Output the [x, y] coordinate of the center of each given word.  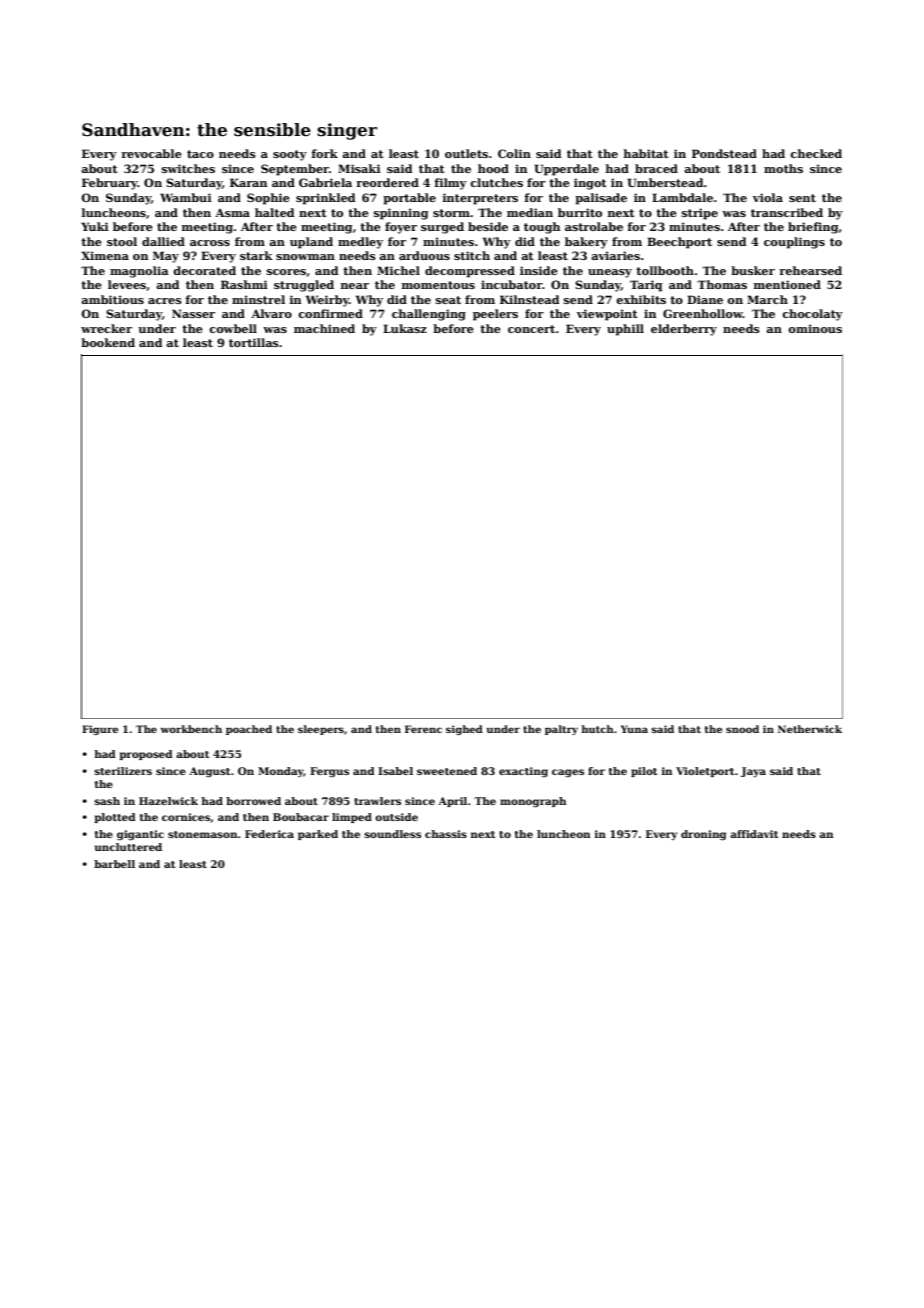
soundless [392, 834]
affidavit [754, 834]
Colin [514, 153]
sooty [290, 155]
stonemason [203, 834]
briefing [813, 228]
